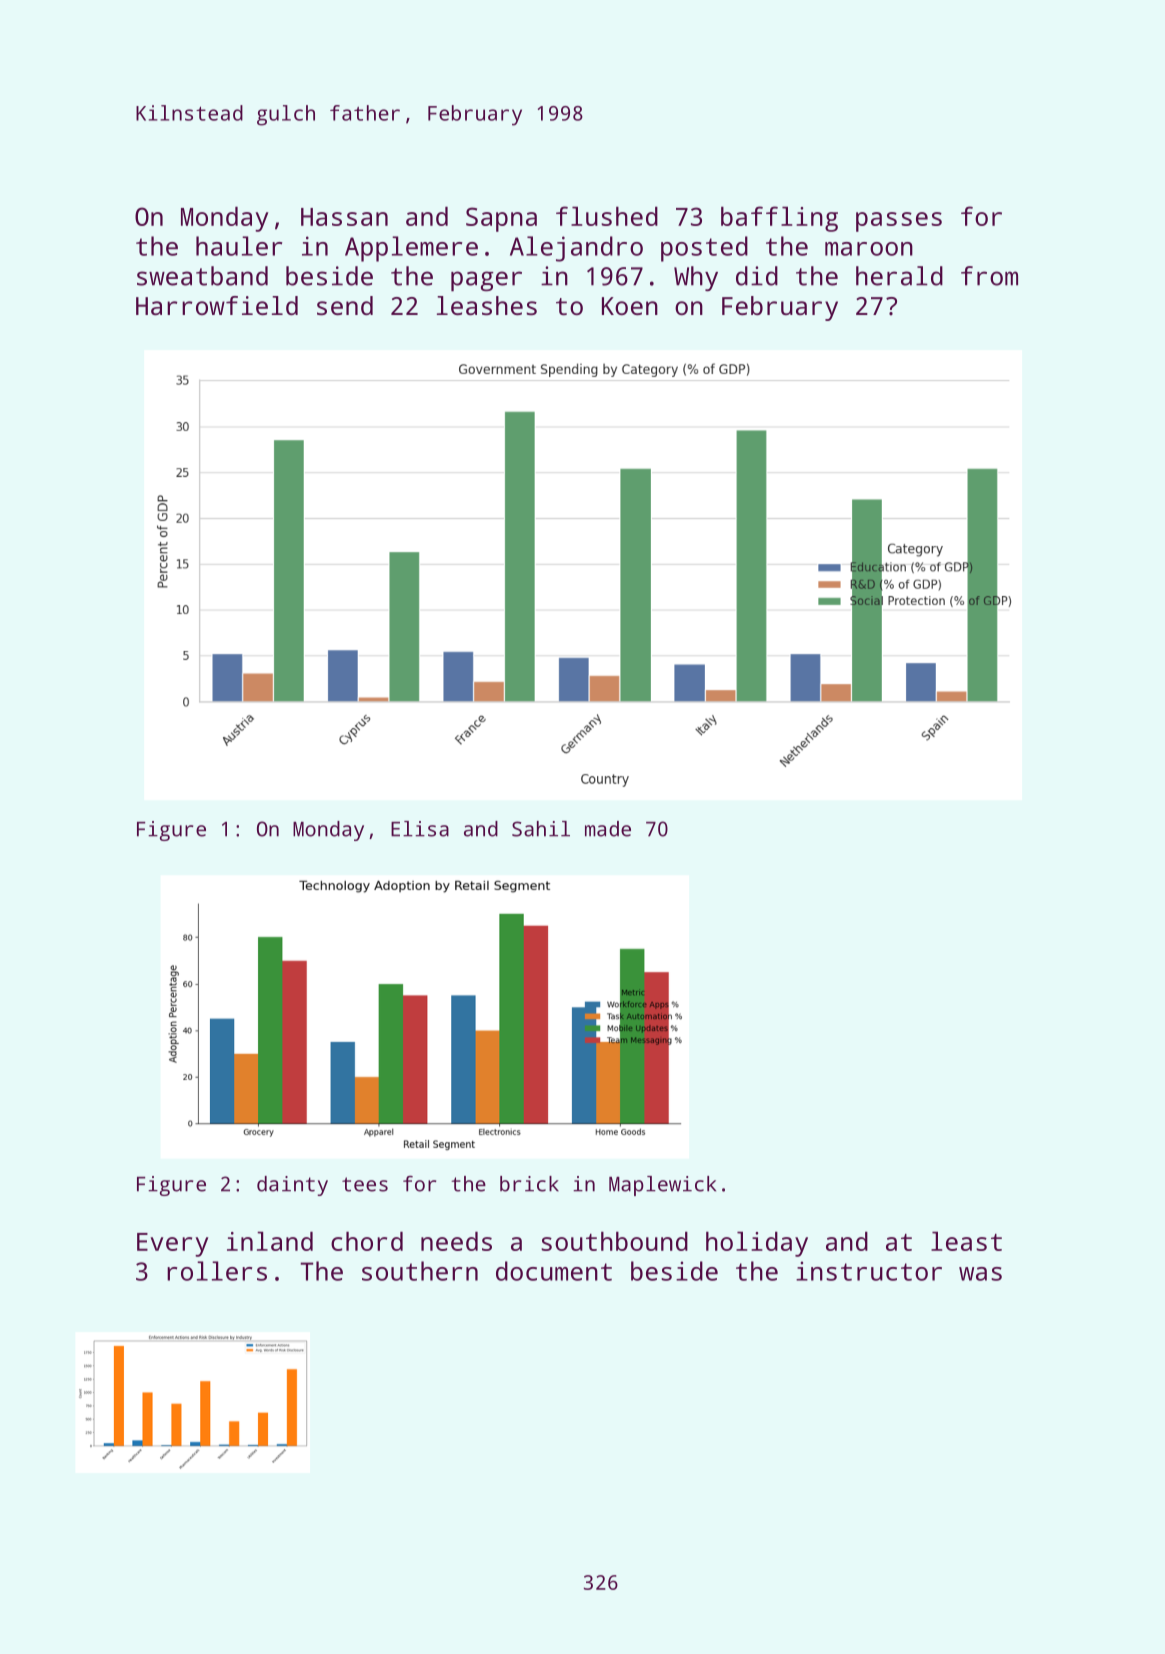 The width and height of the document is (1165, 1654). Describe the element at coordinates (365, 1184) in the document. I see `tees` at that location.
